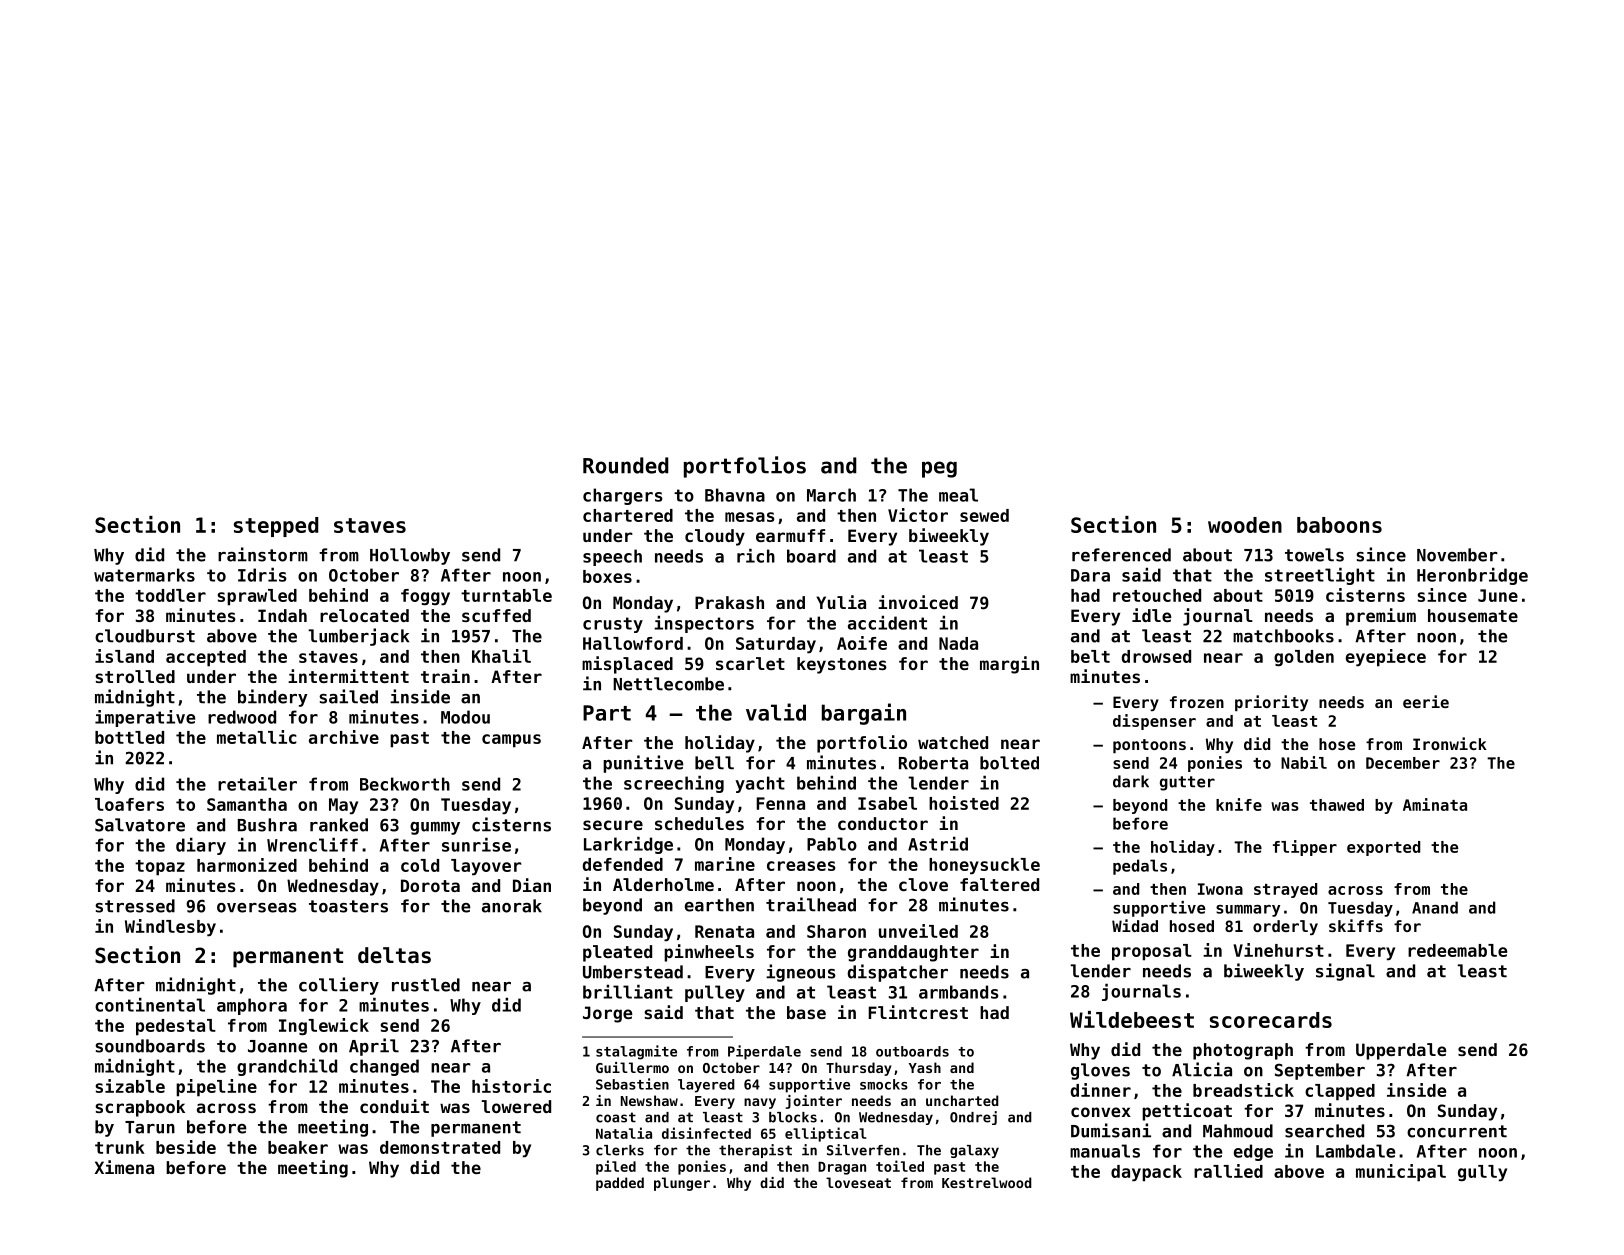 The width and height of the page is (1624, 1255). I want to click on Alderholme, so click(663, 884).
